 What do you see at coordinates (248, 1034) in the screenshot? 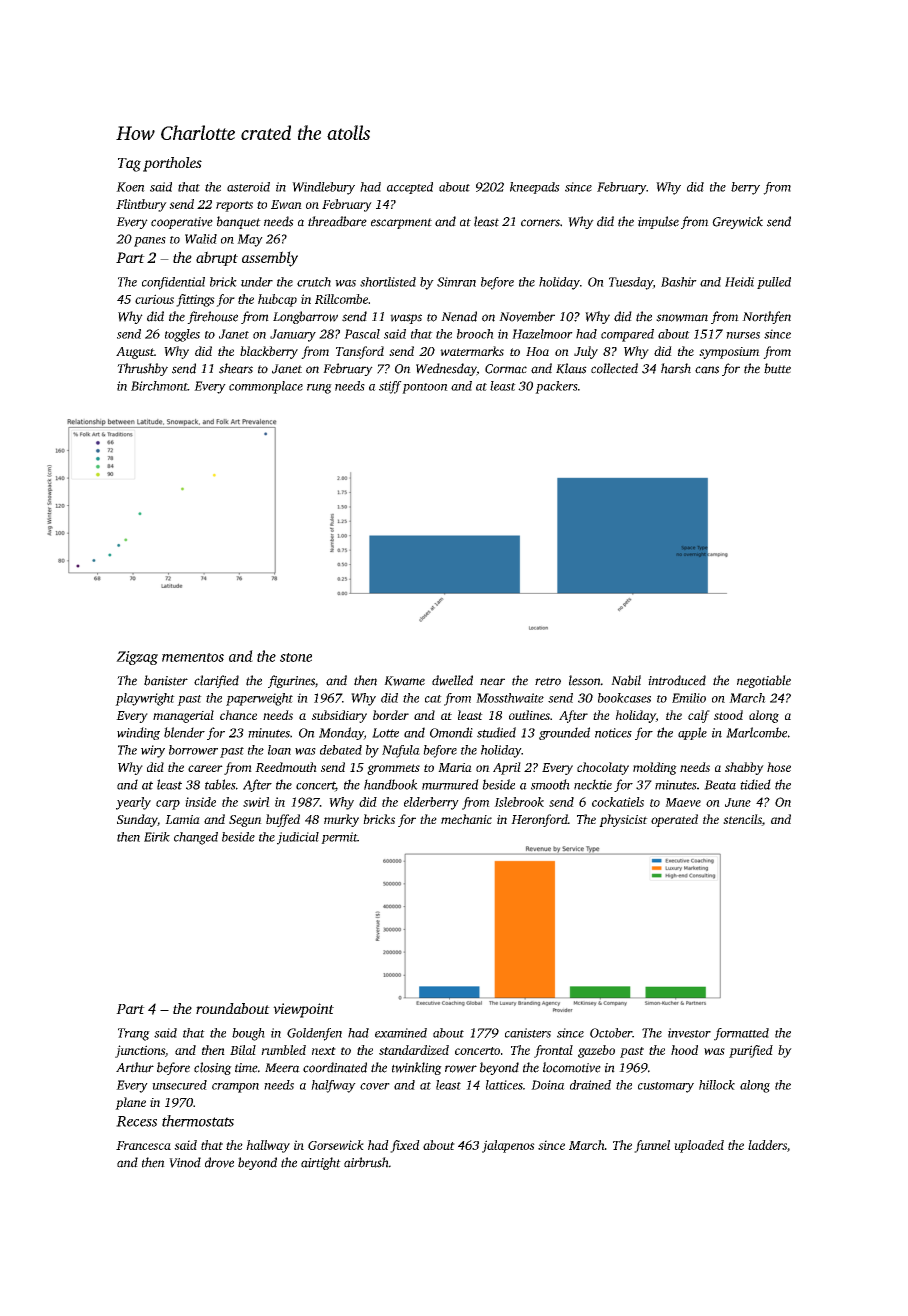
I see `bough` at bounding box center [248, 1034].
